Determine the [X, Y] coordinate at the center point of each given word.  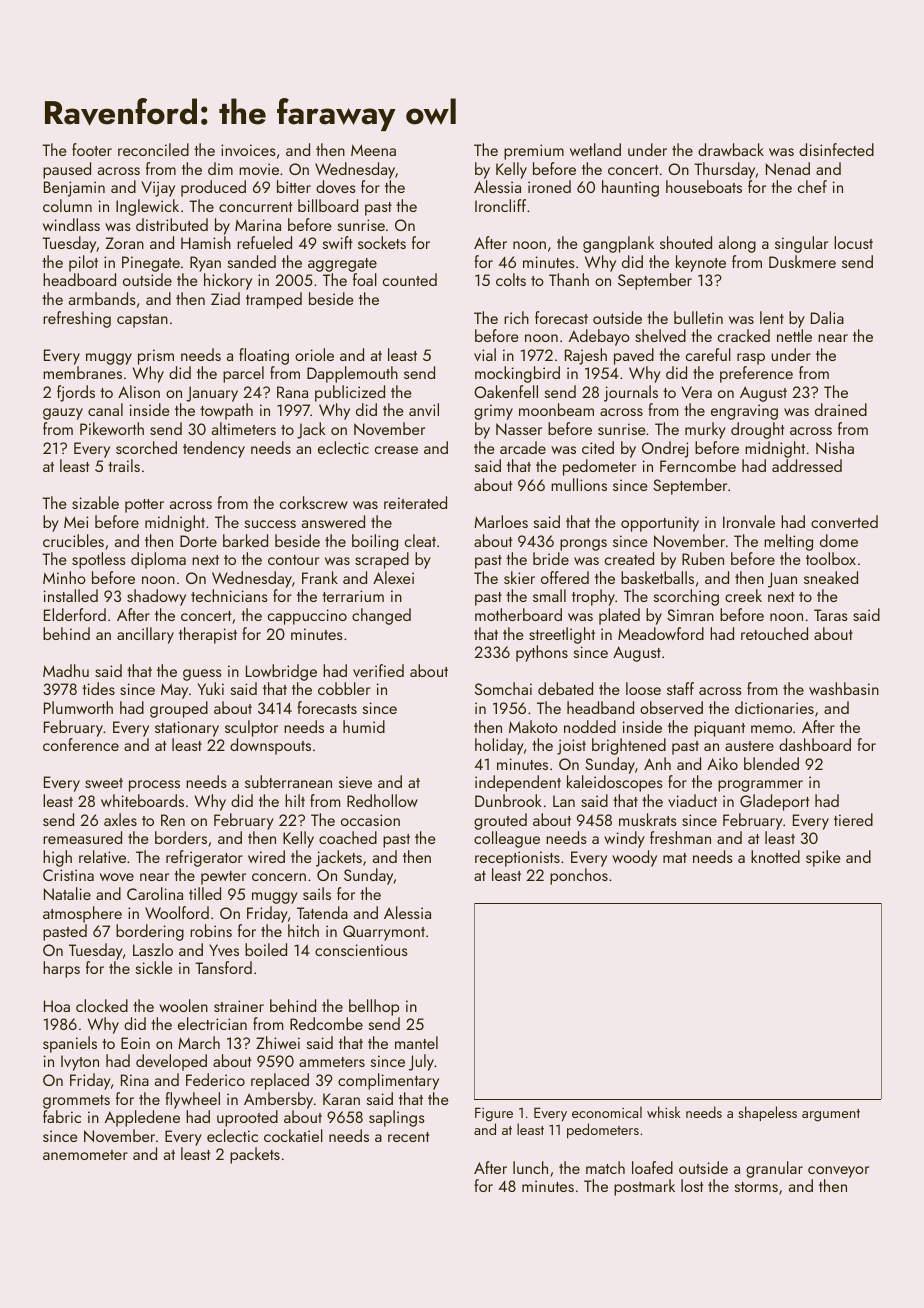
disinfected [836, 149]
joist [571, 747]
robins [211, 930]
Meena [373, 150]
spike [823, 858]
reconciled [153, 149]
